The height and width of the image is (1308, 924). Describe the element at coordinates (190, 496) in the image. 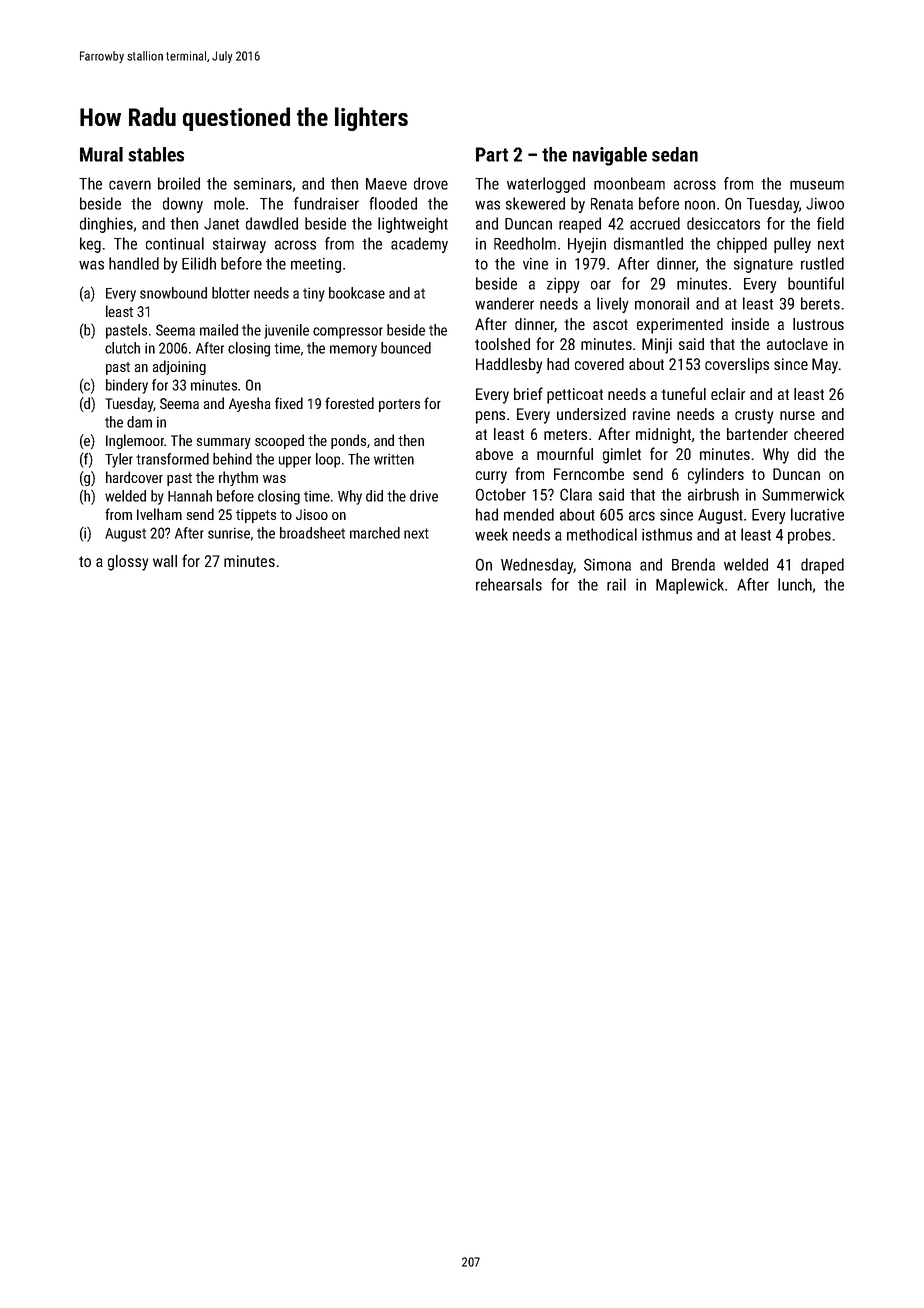

I see `Hannah` at that location.
